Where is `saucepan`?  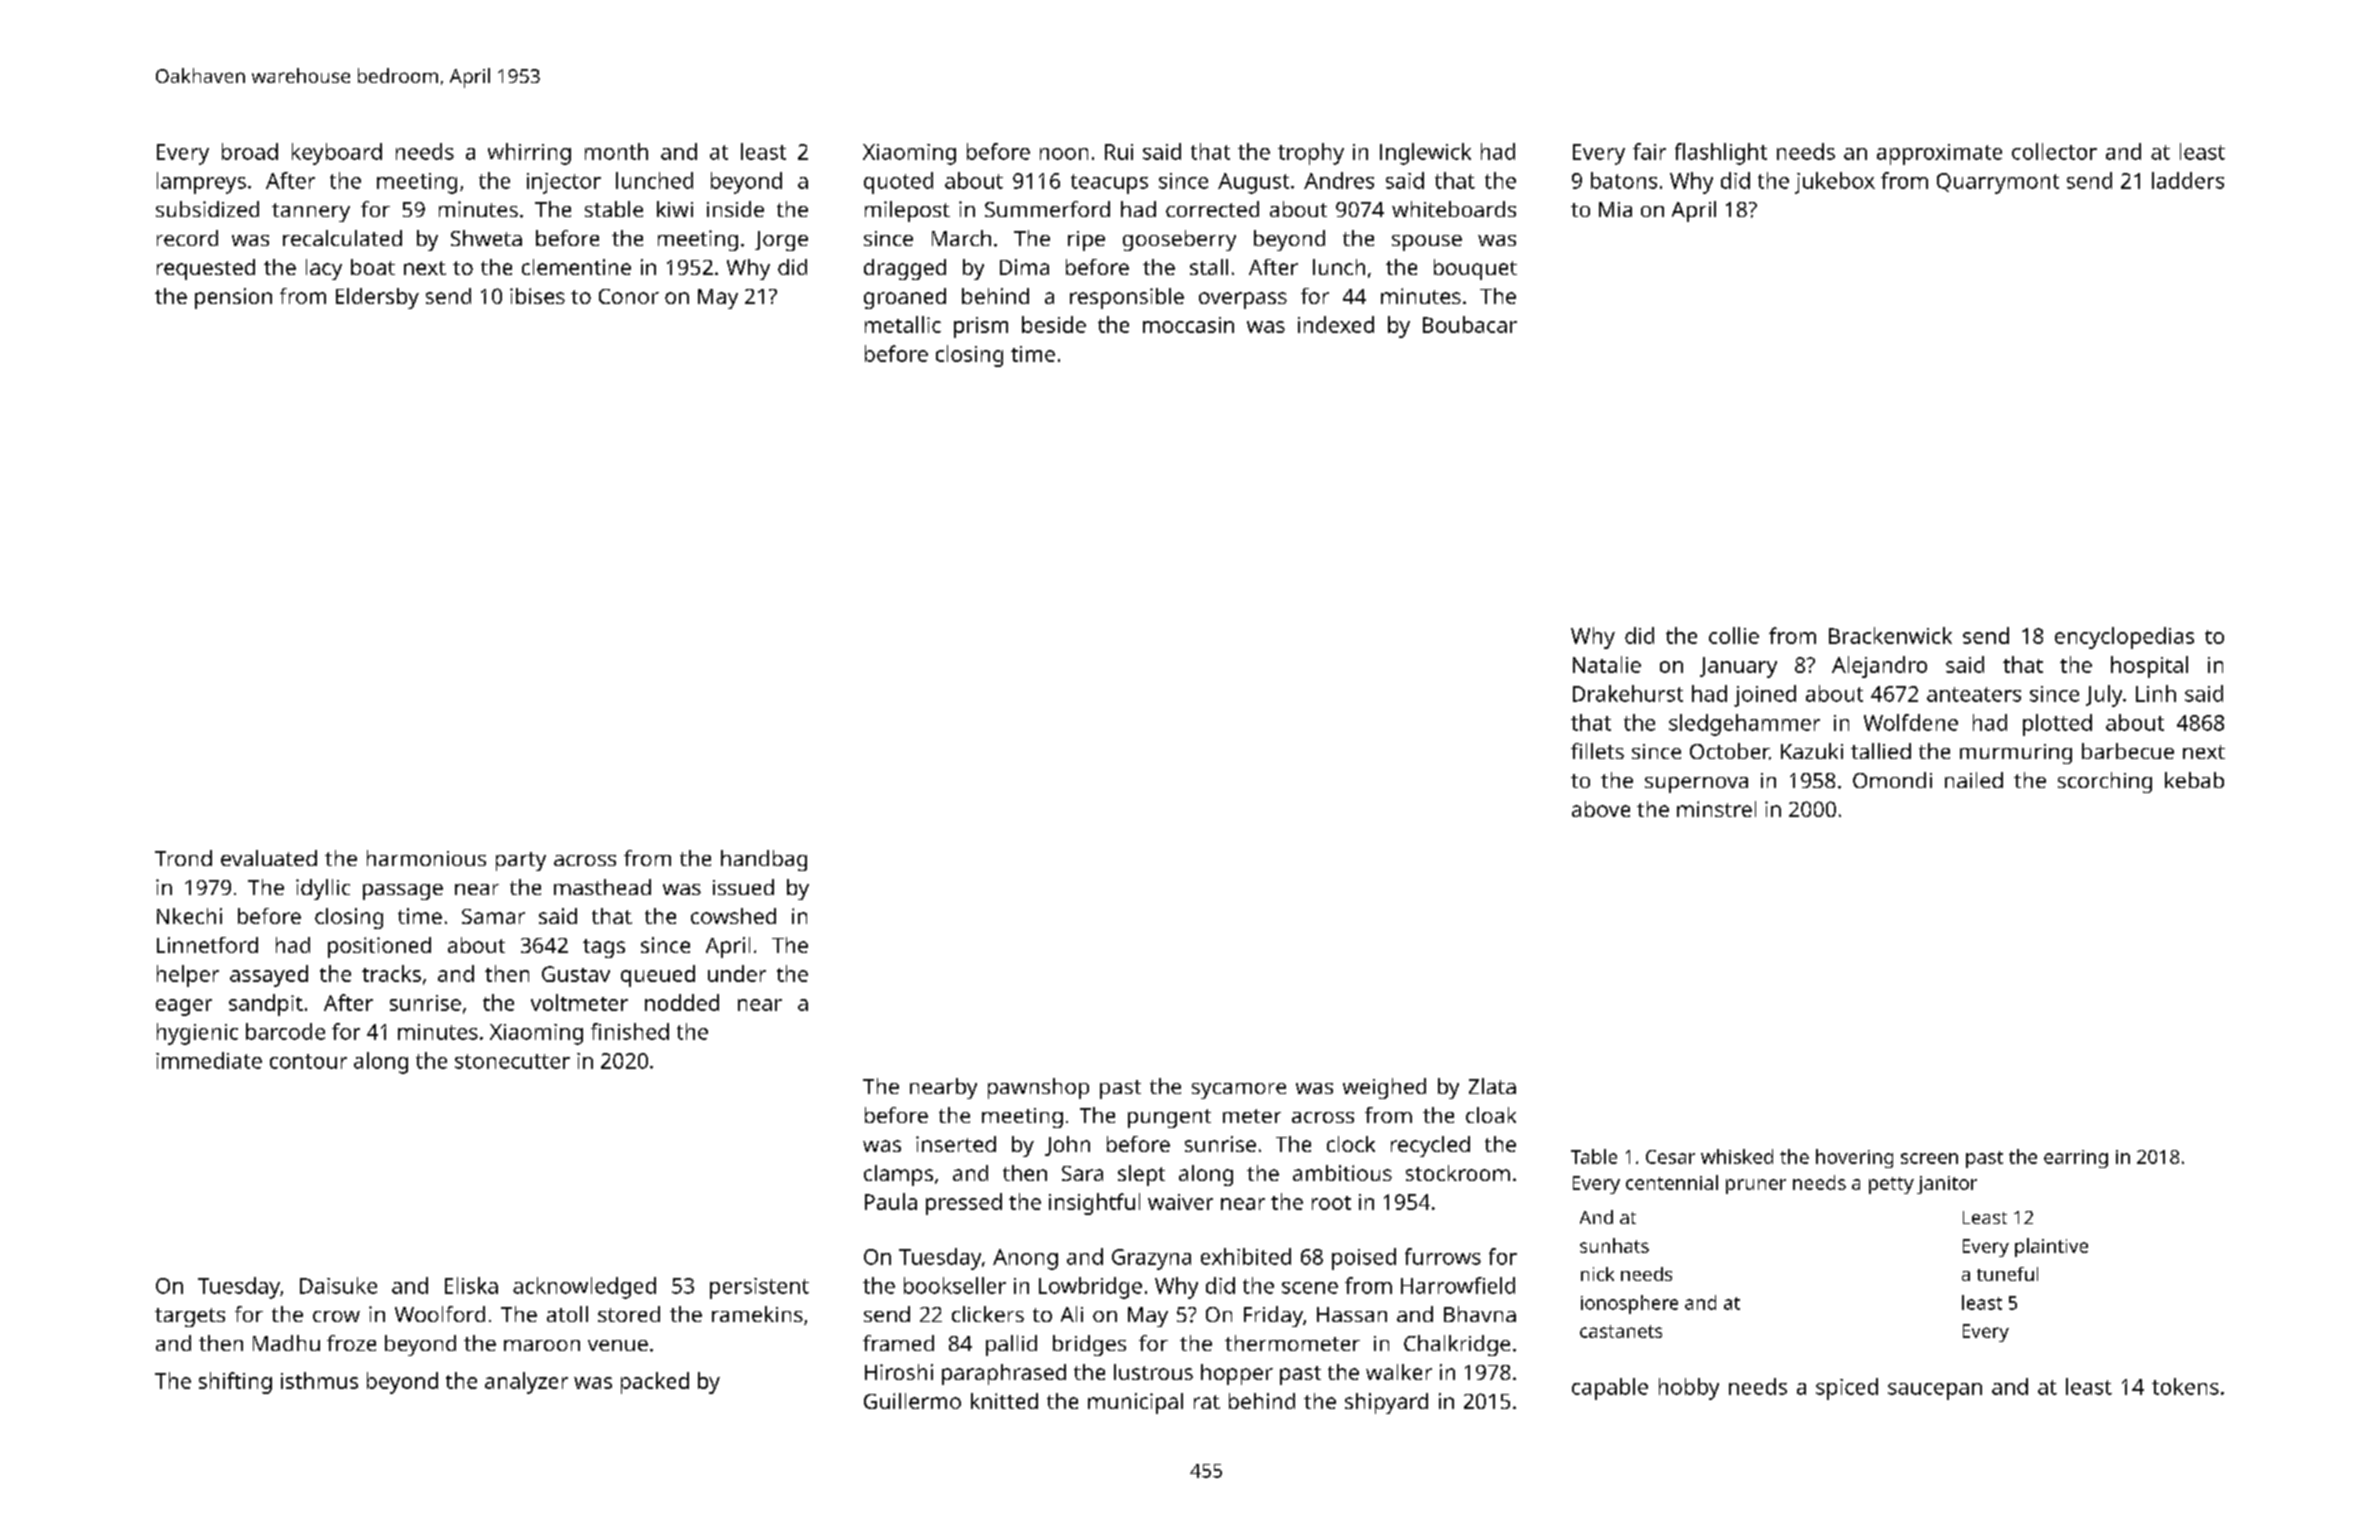
saucepan is located at coordinates (1935, 1391).
